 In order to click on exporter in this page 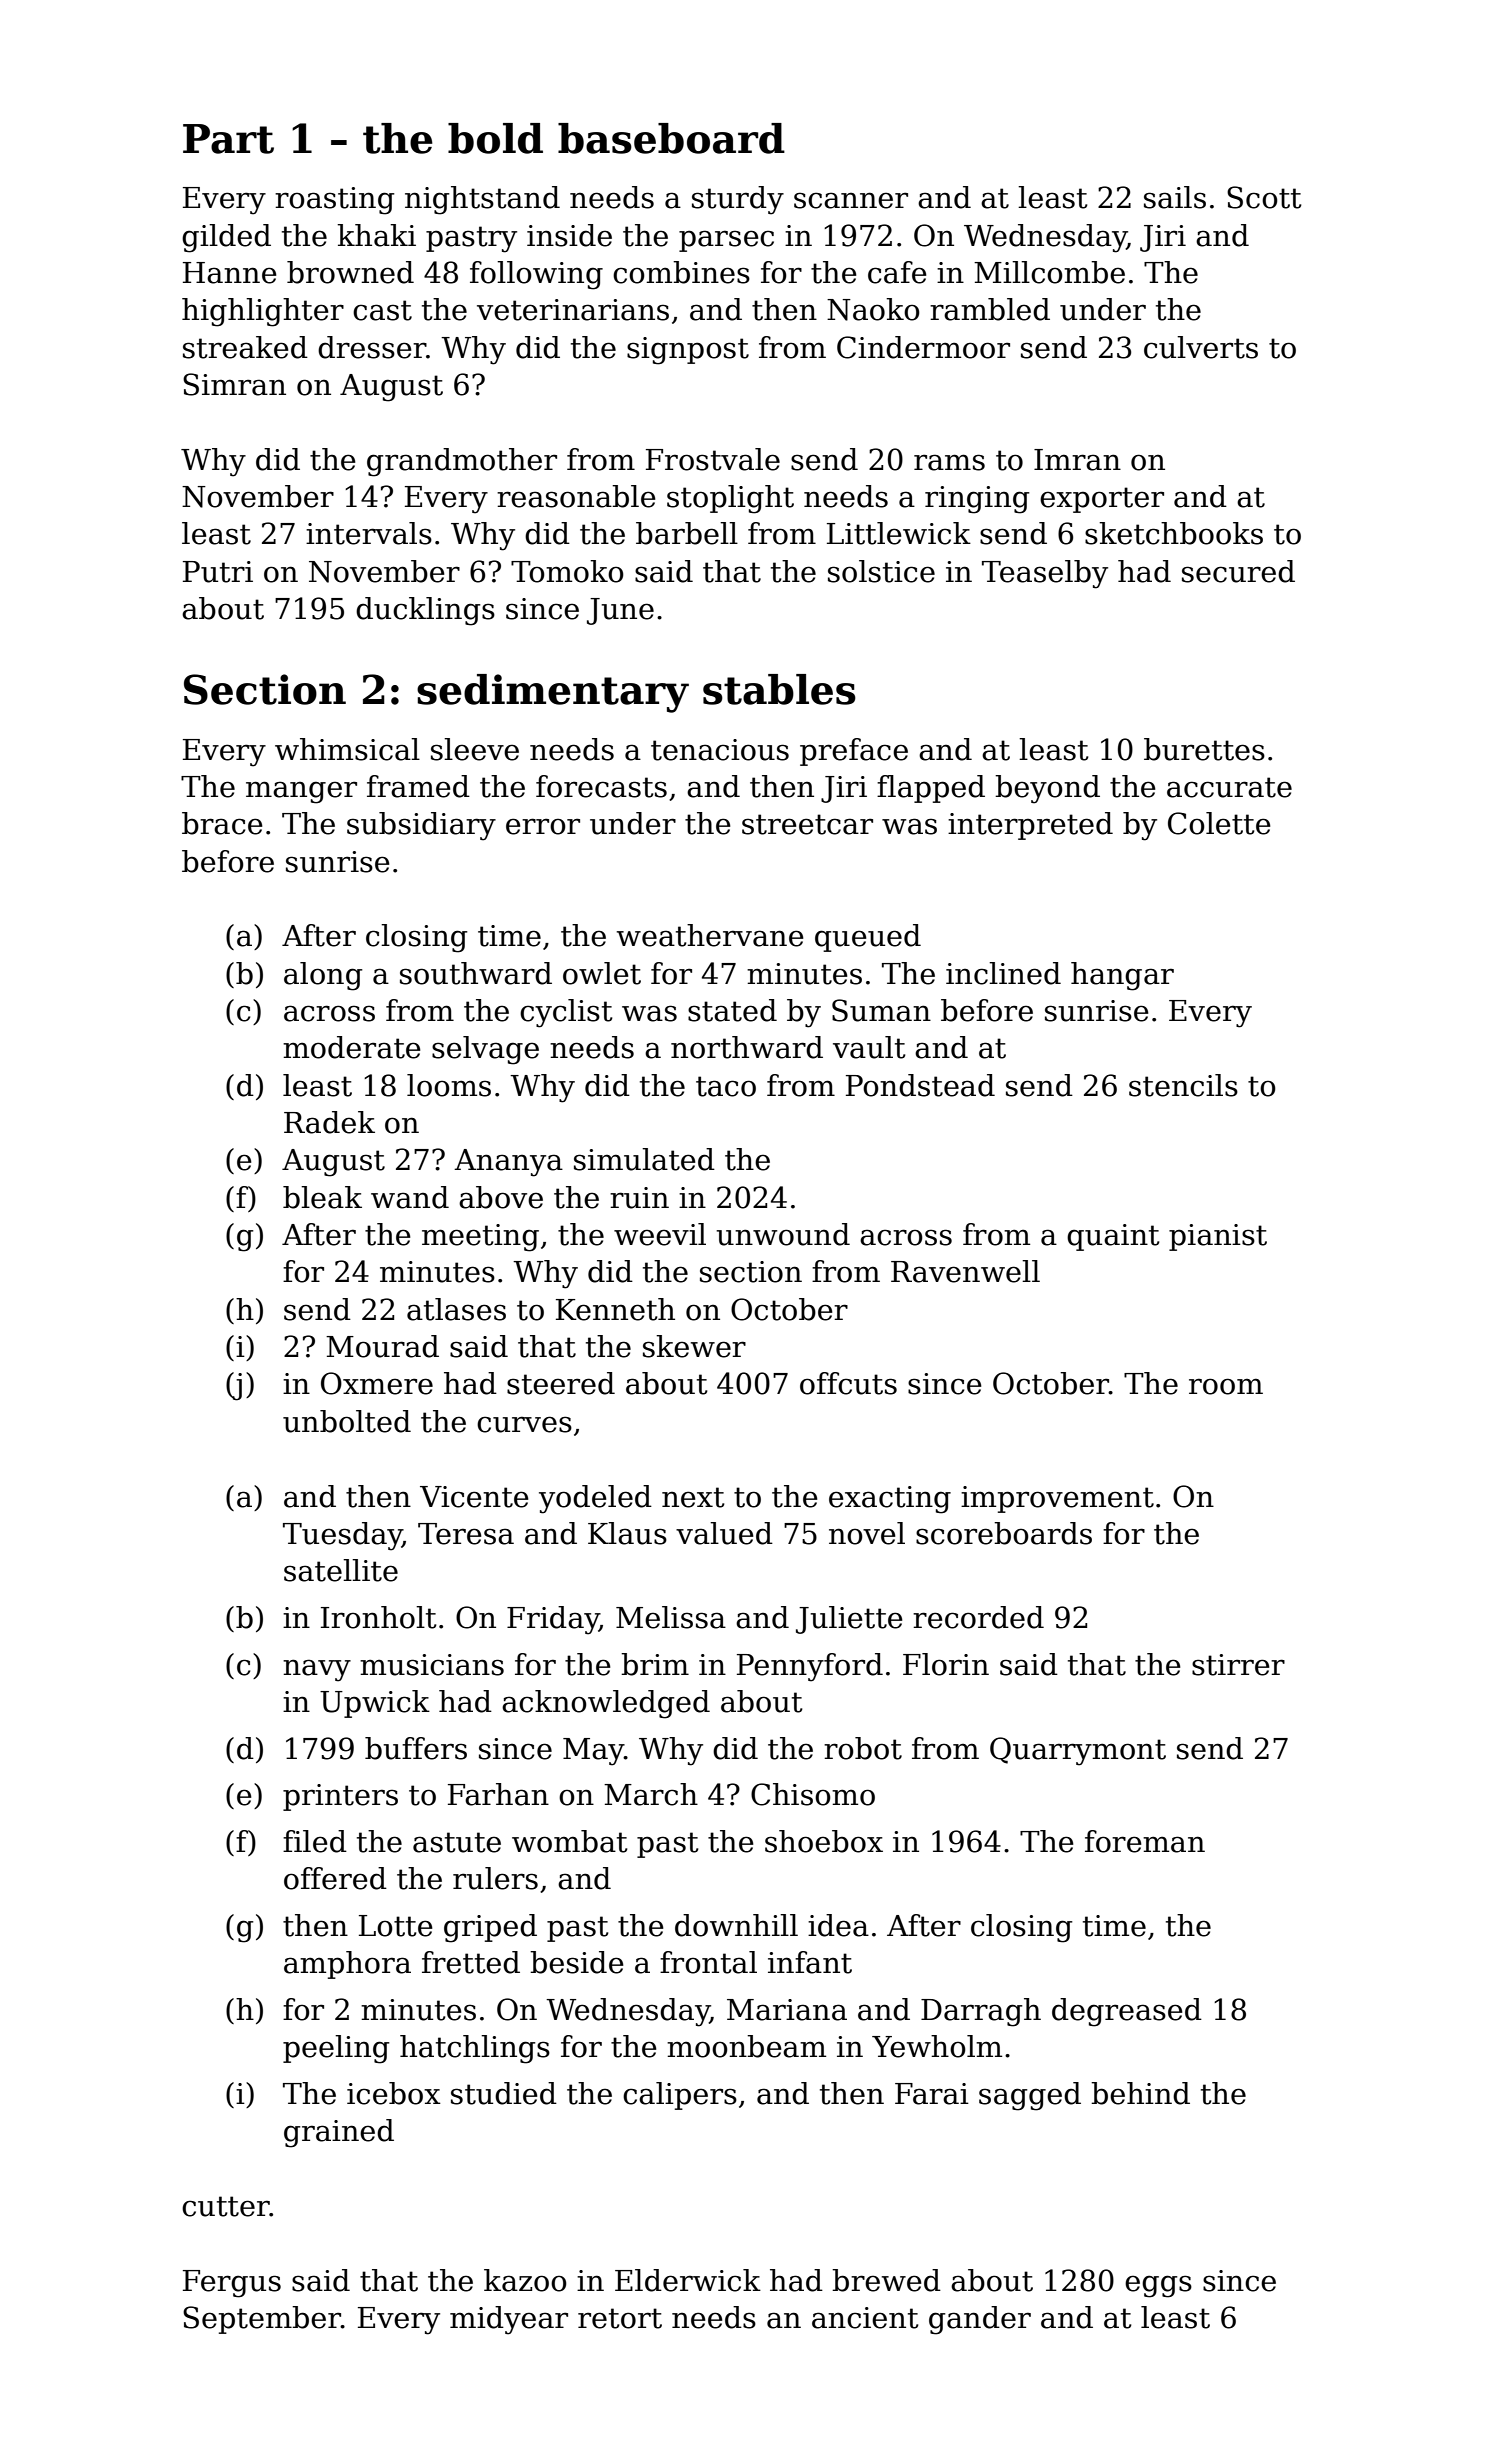, I will do `click(1102, 500)`.
